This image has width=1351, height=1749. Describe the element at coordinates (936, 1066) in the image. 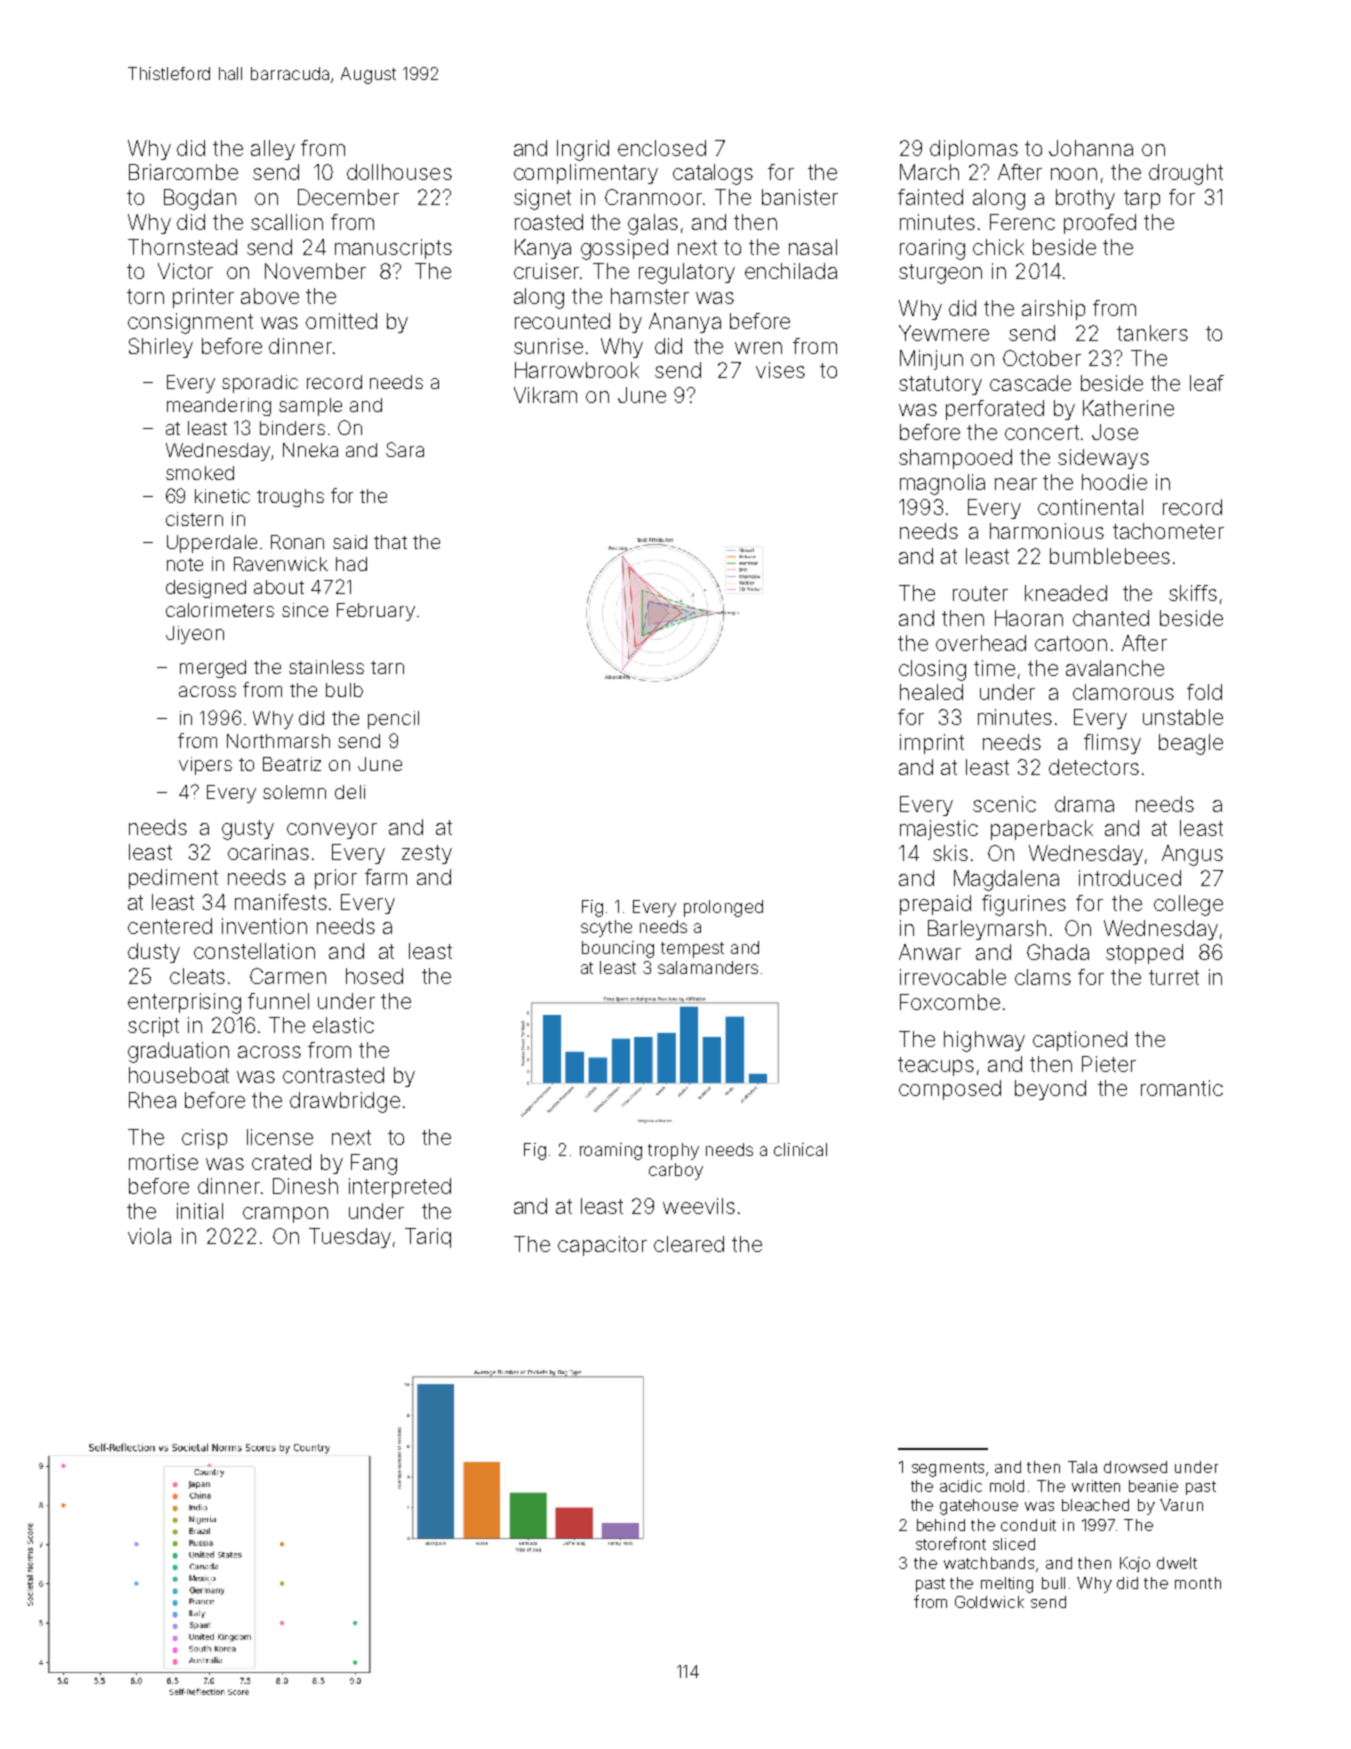

I see `teacups` at that location.
